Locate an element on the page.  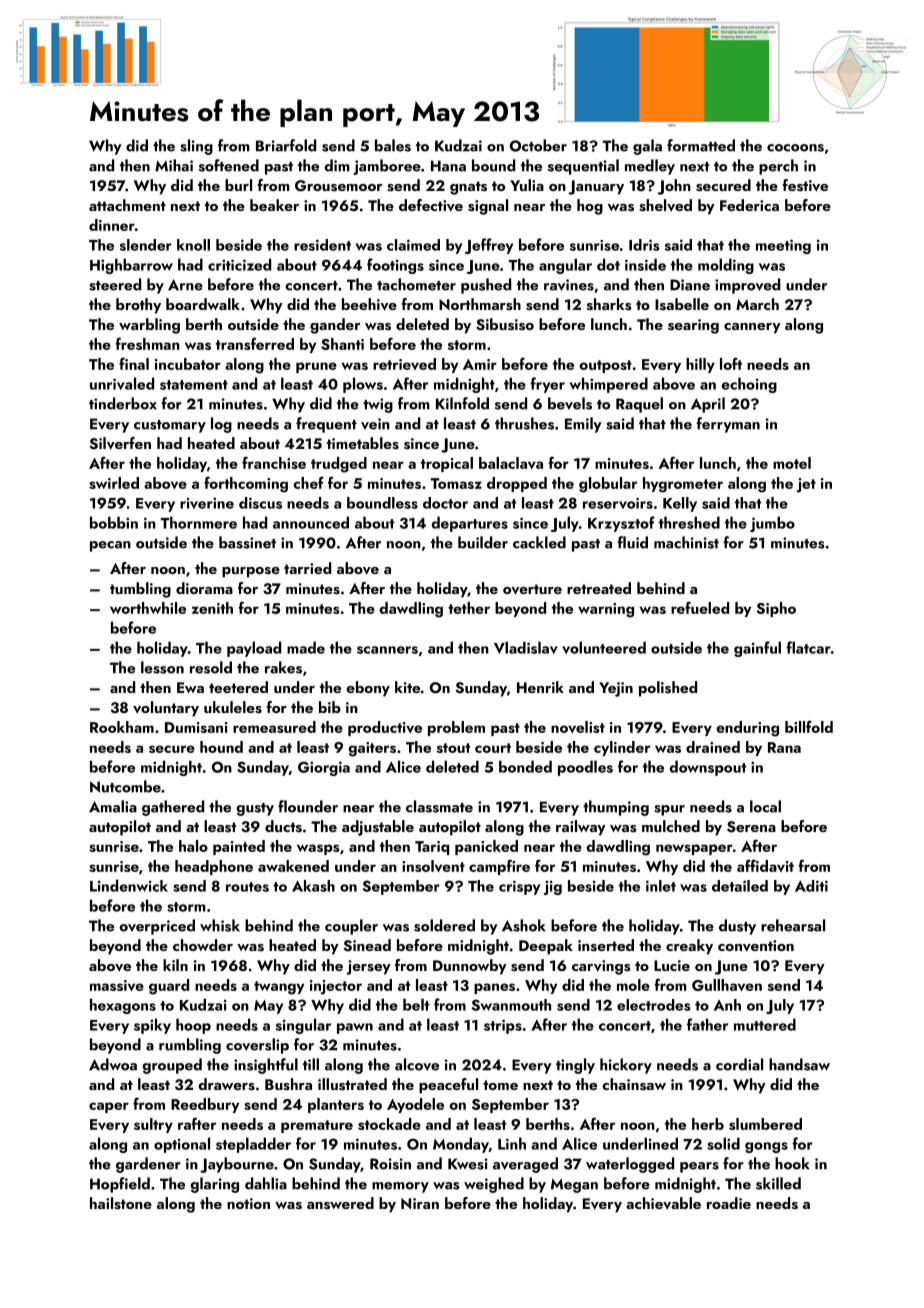
defective is located at coordinates (431, 205).
